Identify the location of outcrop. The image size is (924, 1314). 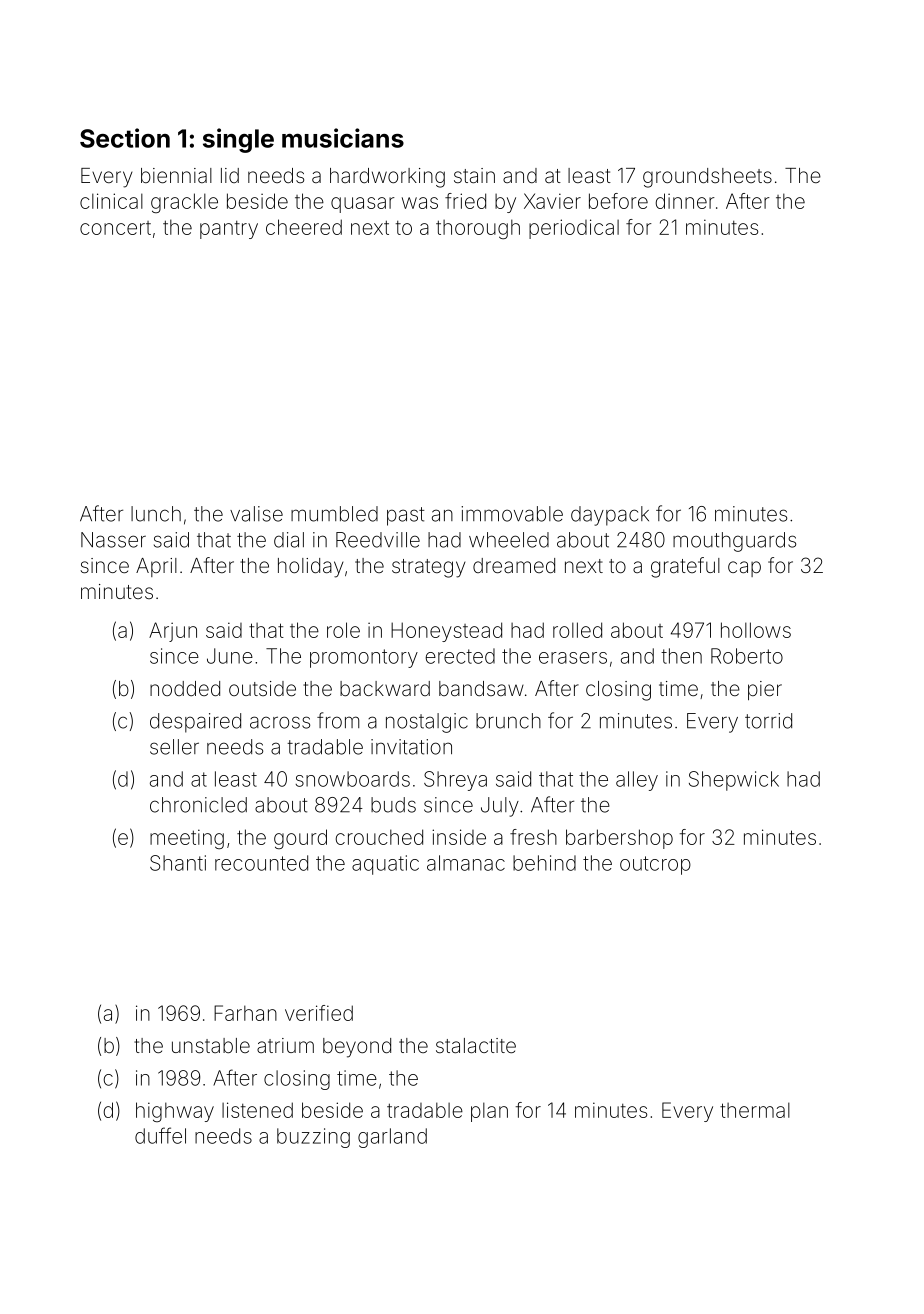
(655, 865).
